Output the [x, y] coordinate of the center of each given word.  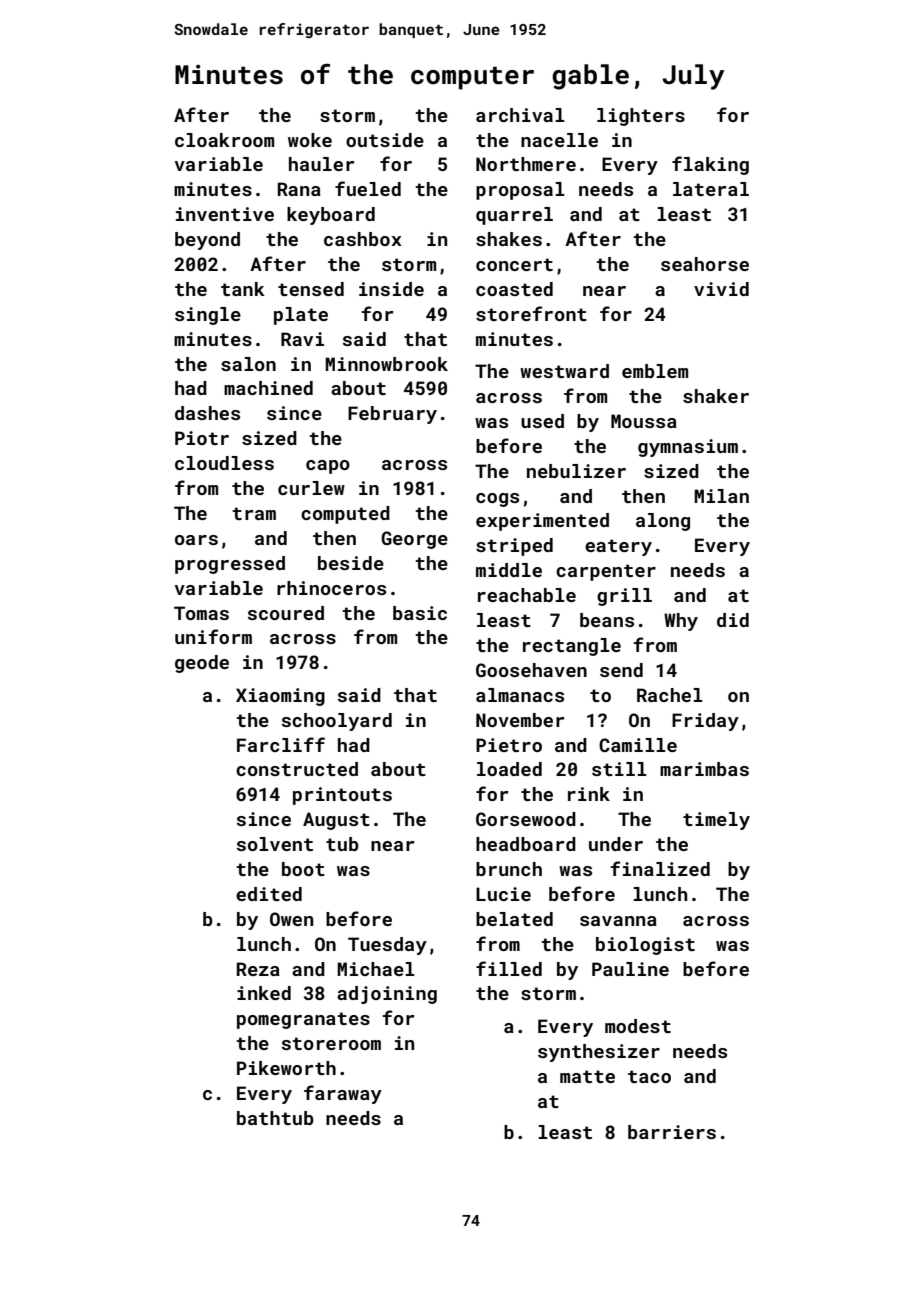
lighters [641, 117]
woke [310, 140]
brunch [509, 869]
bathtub [275, 1118]
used [542, 421]
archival [520, 115]
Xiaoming [280, 697]
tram [254, 513]
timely [716, 821]
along [663, 522]
